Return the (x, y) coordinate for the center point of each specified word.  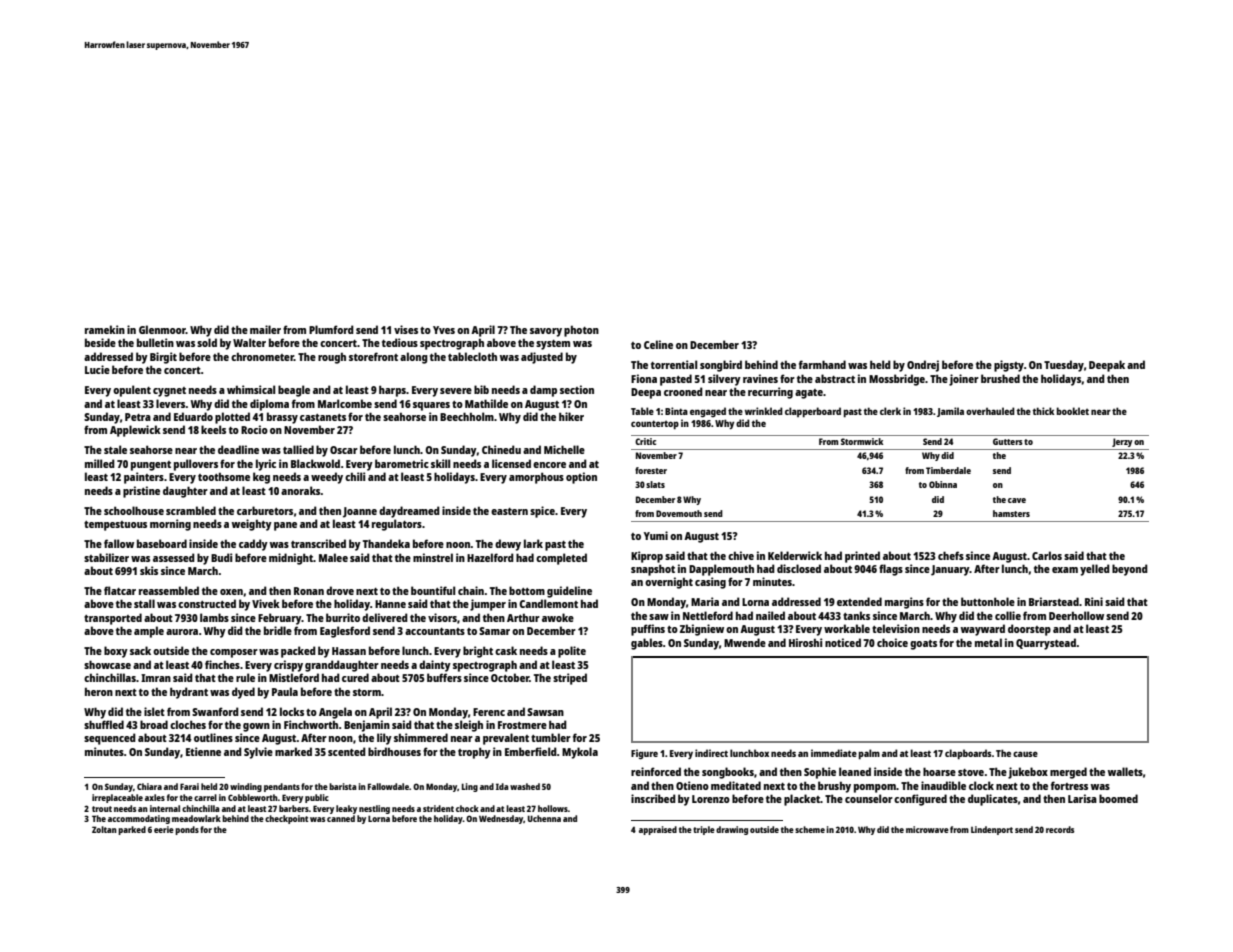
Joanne (360, 512)
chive (741, 555)
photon (581, 331)
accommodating (139, 819)
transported (113, 619)
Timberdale (948, 470)
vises (406, 329)
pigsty (1009, 366)
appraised (658, 830)
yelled (1095, 570)
